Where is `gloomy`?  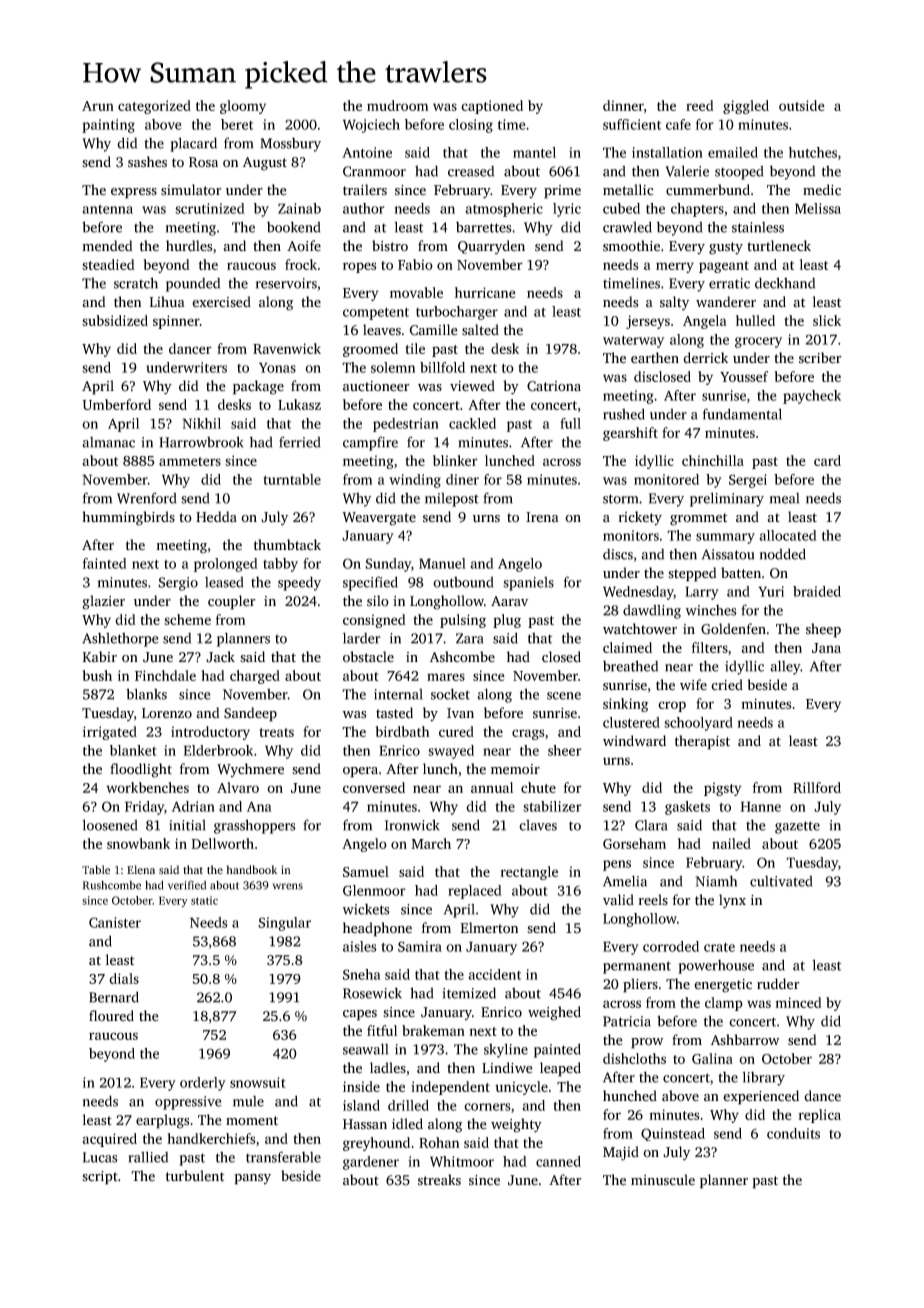
gloomy is located at coordinates (243, 107).
